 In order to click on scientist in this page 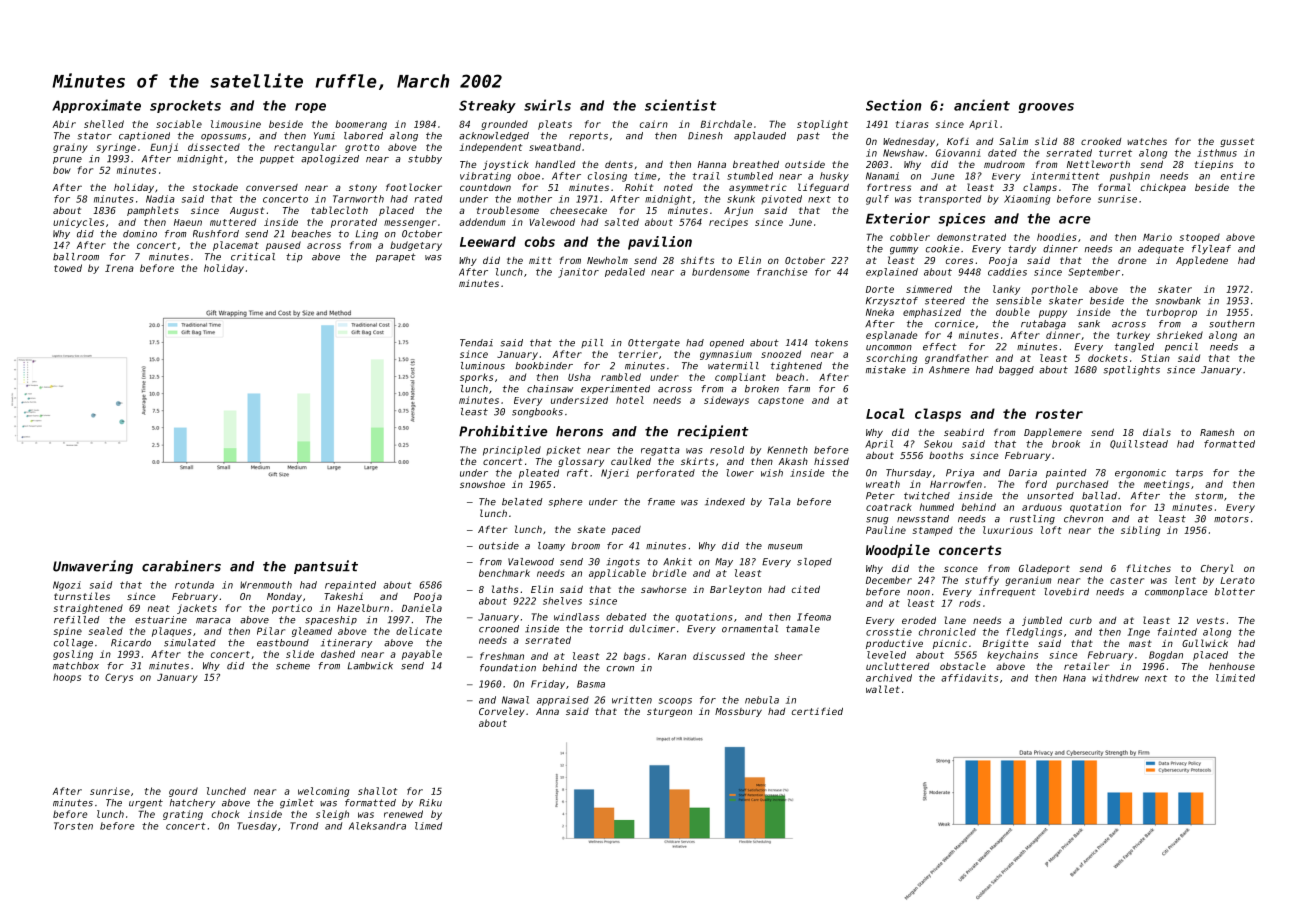, I will do `click(680, 105)`.
